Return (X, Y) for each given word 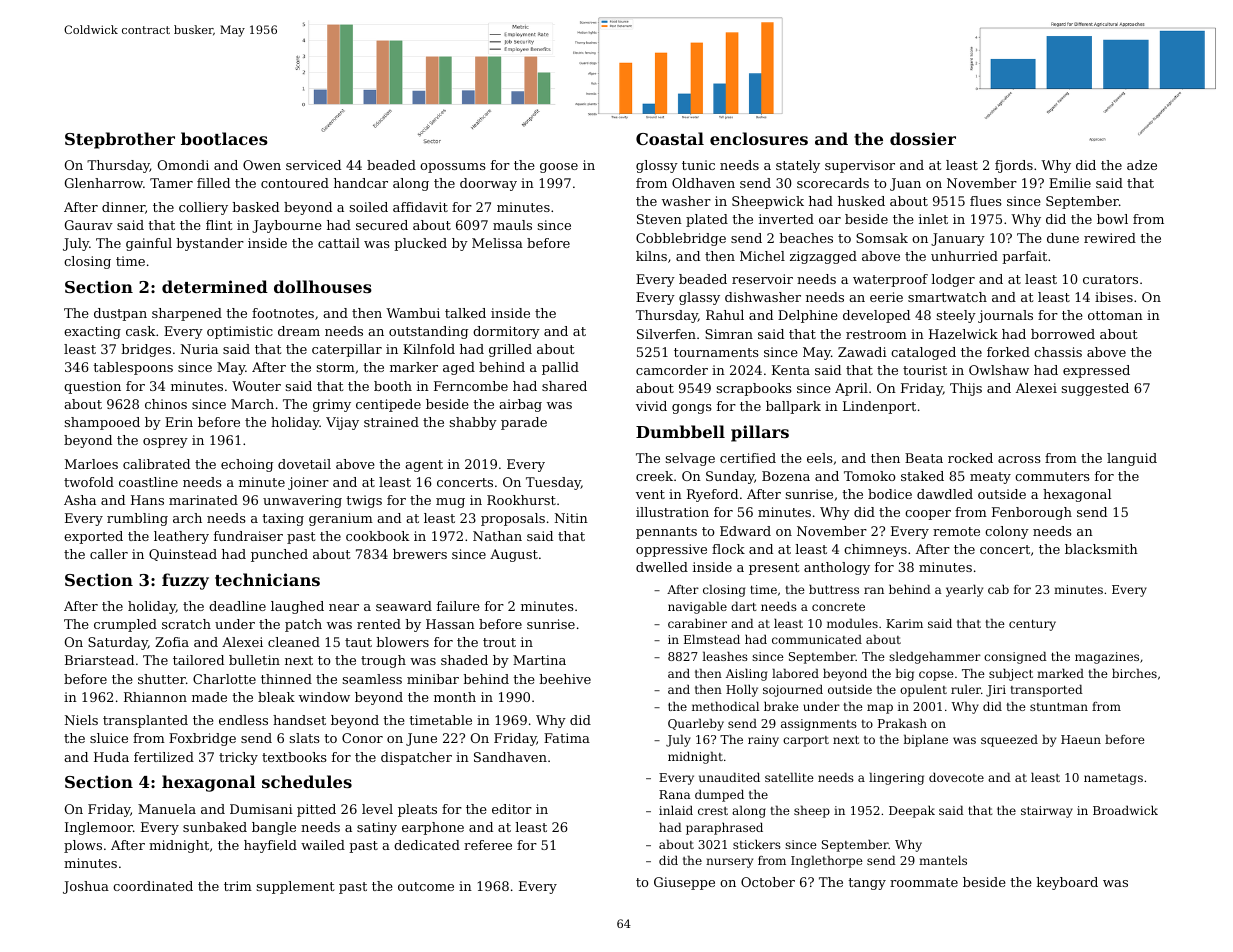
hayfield (270, 846)
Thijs (966, 389)
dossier (923, 138)
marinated (203, 500)
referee (488, 845)
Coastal (670, 138)
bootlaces (224, 138)
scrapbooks (754, 389)
